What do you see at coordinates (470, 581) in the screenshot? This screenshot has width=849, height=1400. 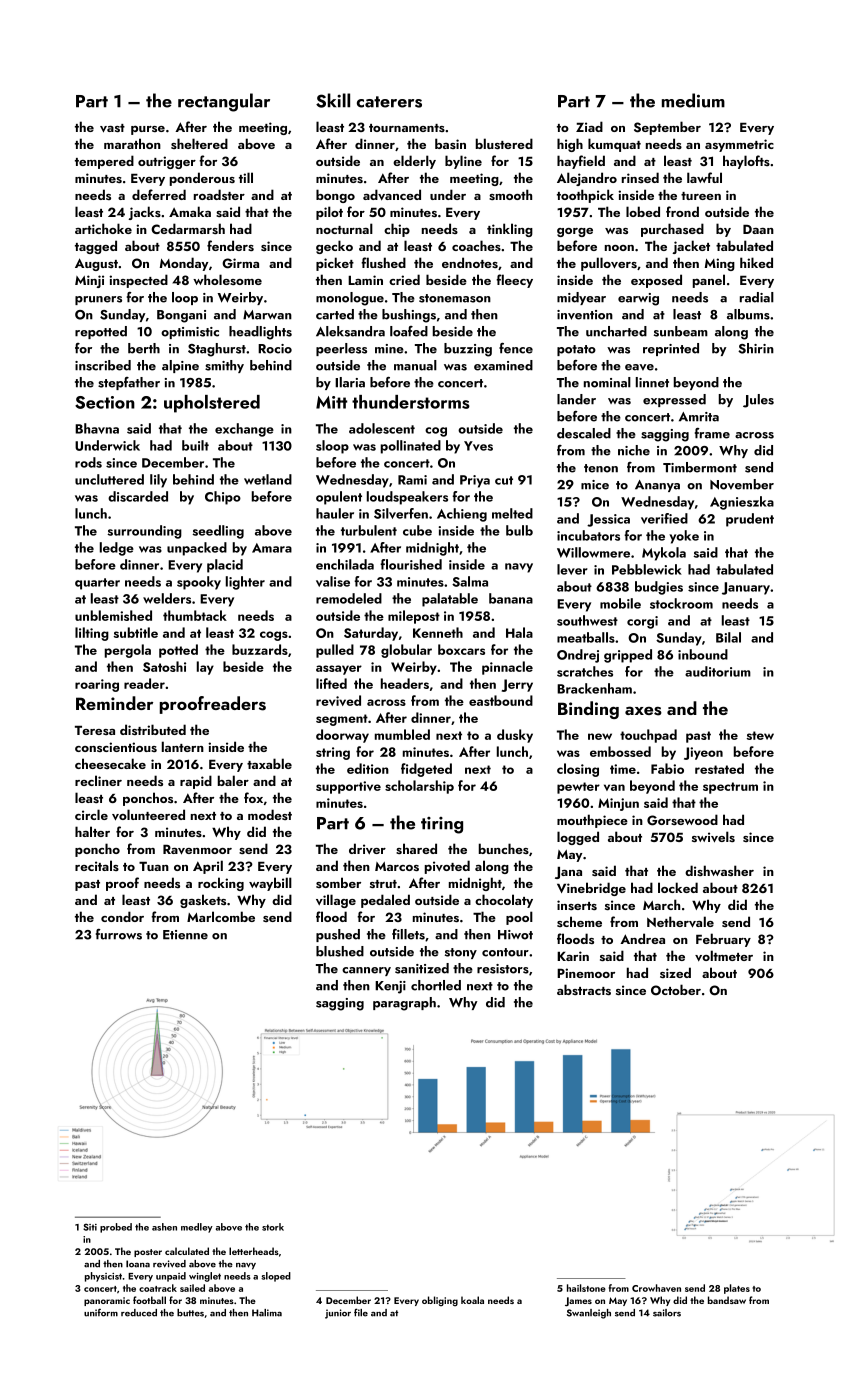 I see `Salma` at bounding box center [470, 581].
